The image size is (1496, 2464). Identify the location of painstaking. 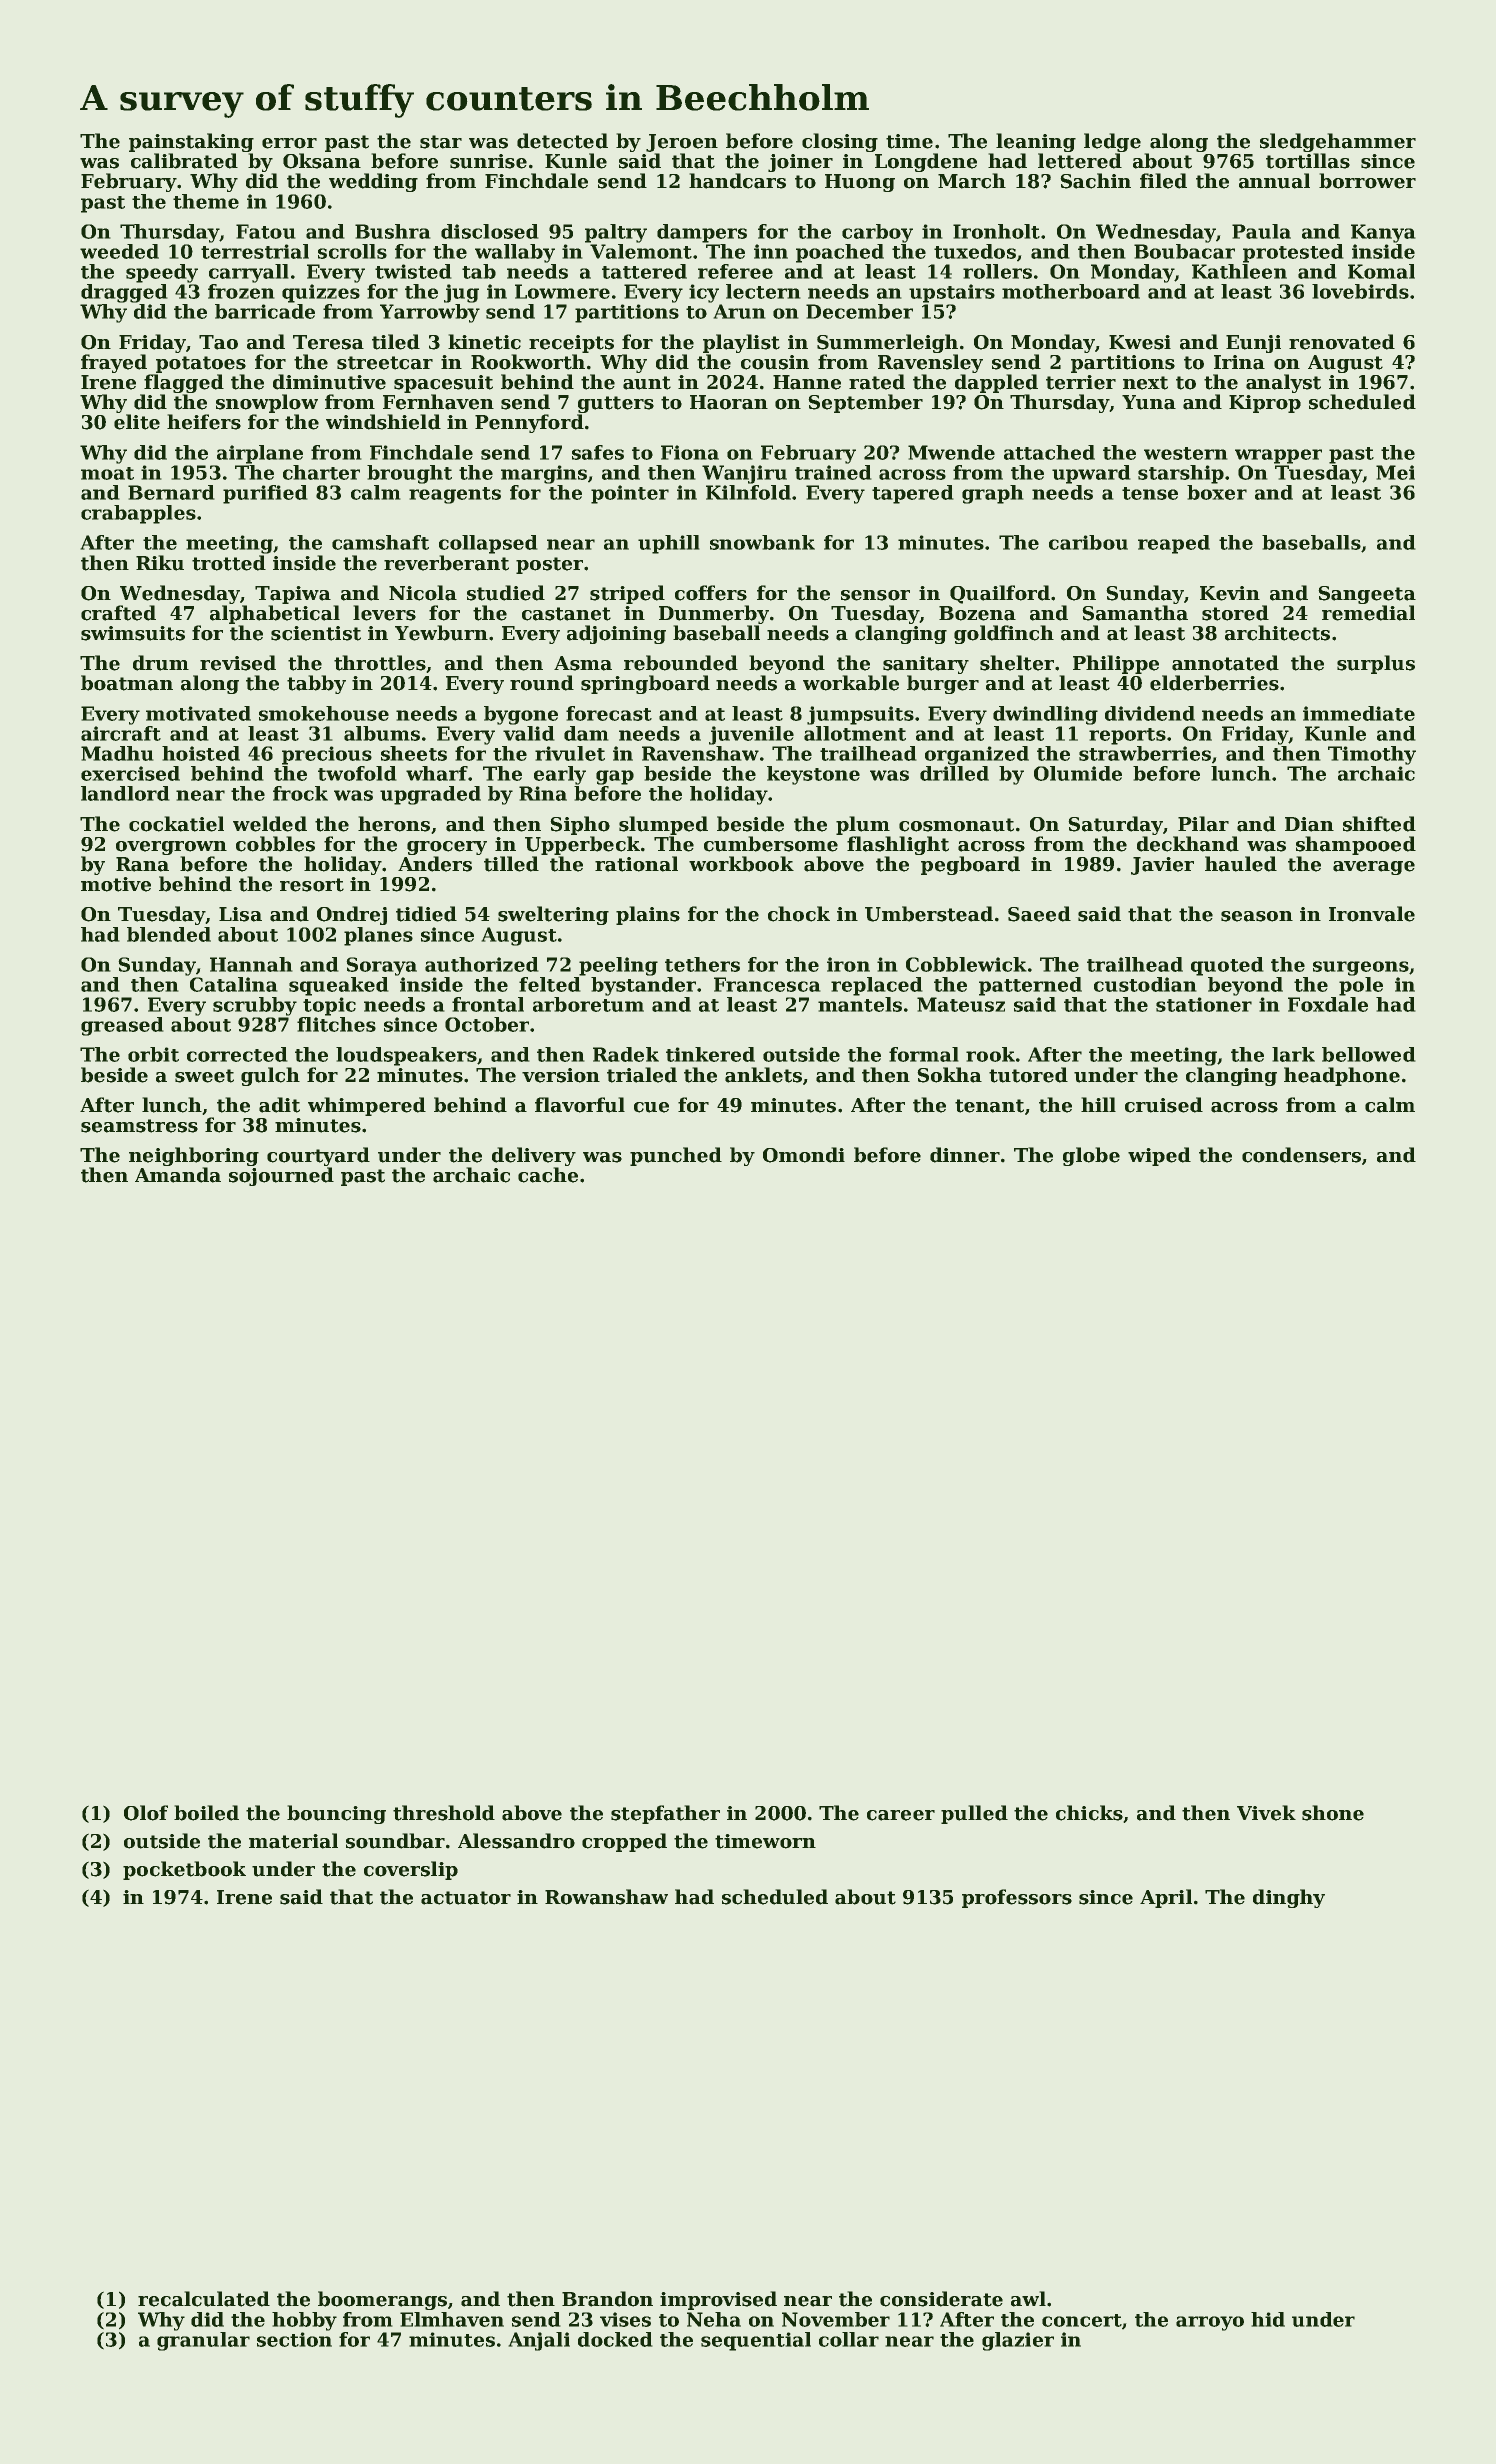
(191, 142).
